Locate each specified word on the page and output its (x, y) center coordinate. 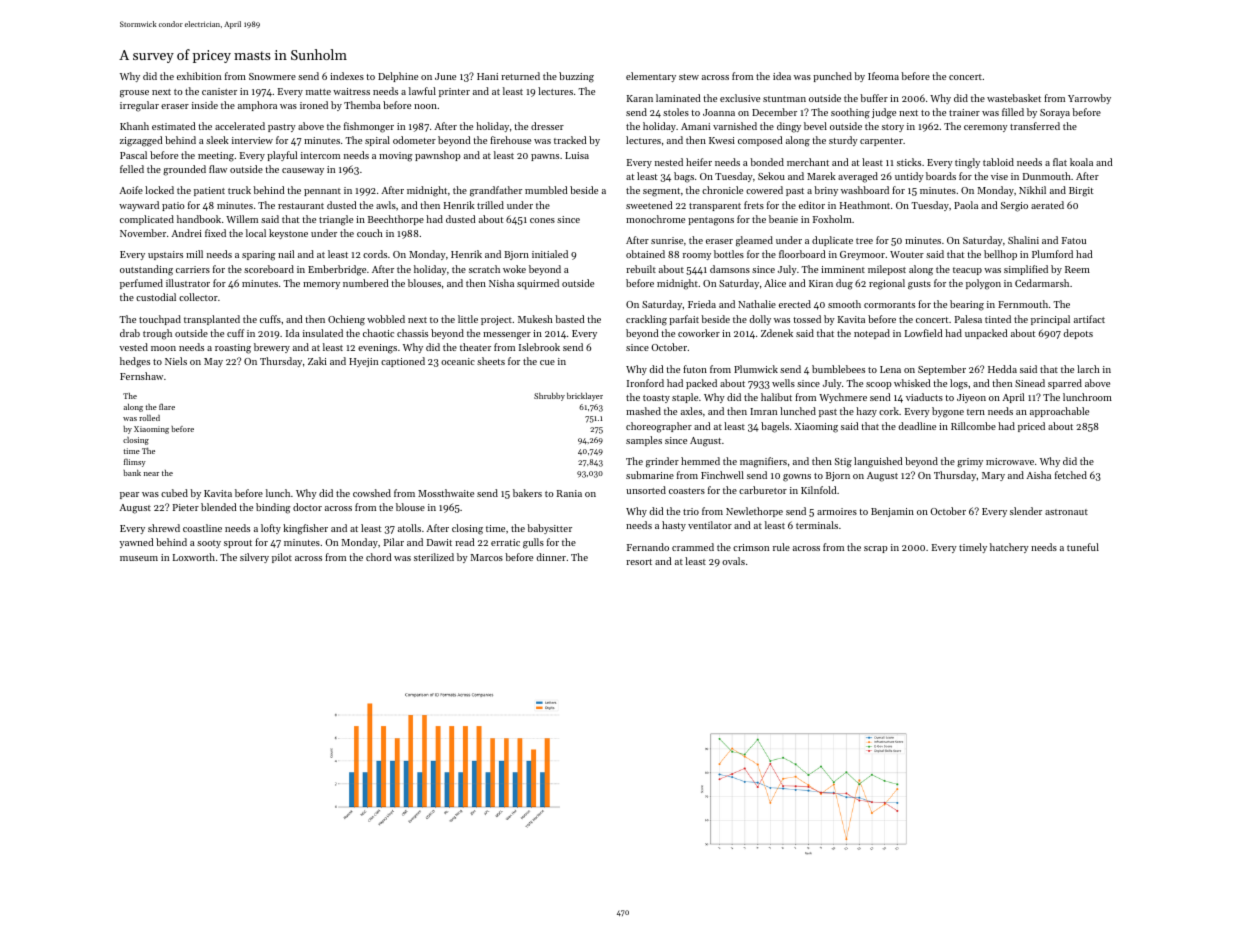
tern (976, 412)
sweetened (649, 205)
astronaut (1066, 512)
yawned (137, 543)
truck (239, 190)
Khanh (134, 126)
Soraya (1055, 113)
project (496, 320)
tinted (998, 319)
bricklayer (585, 397)
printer (454, 92)
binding (273, 508)
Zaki (317, 361)
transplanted (212, 320)
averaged (858, 177)
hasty (674, 526)
